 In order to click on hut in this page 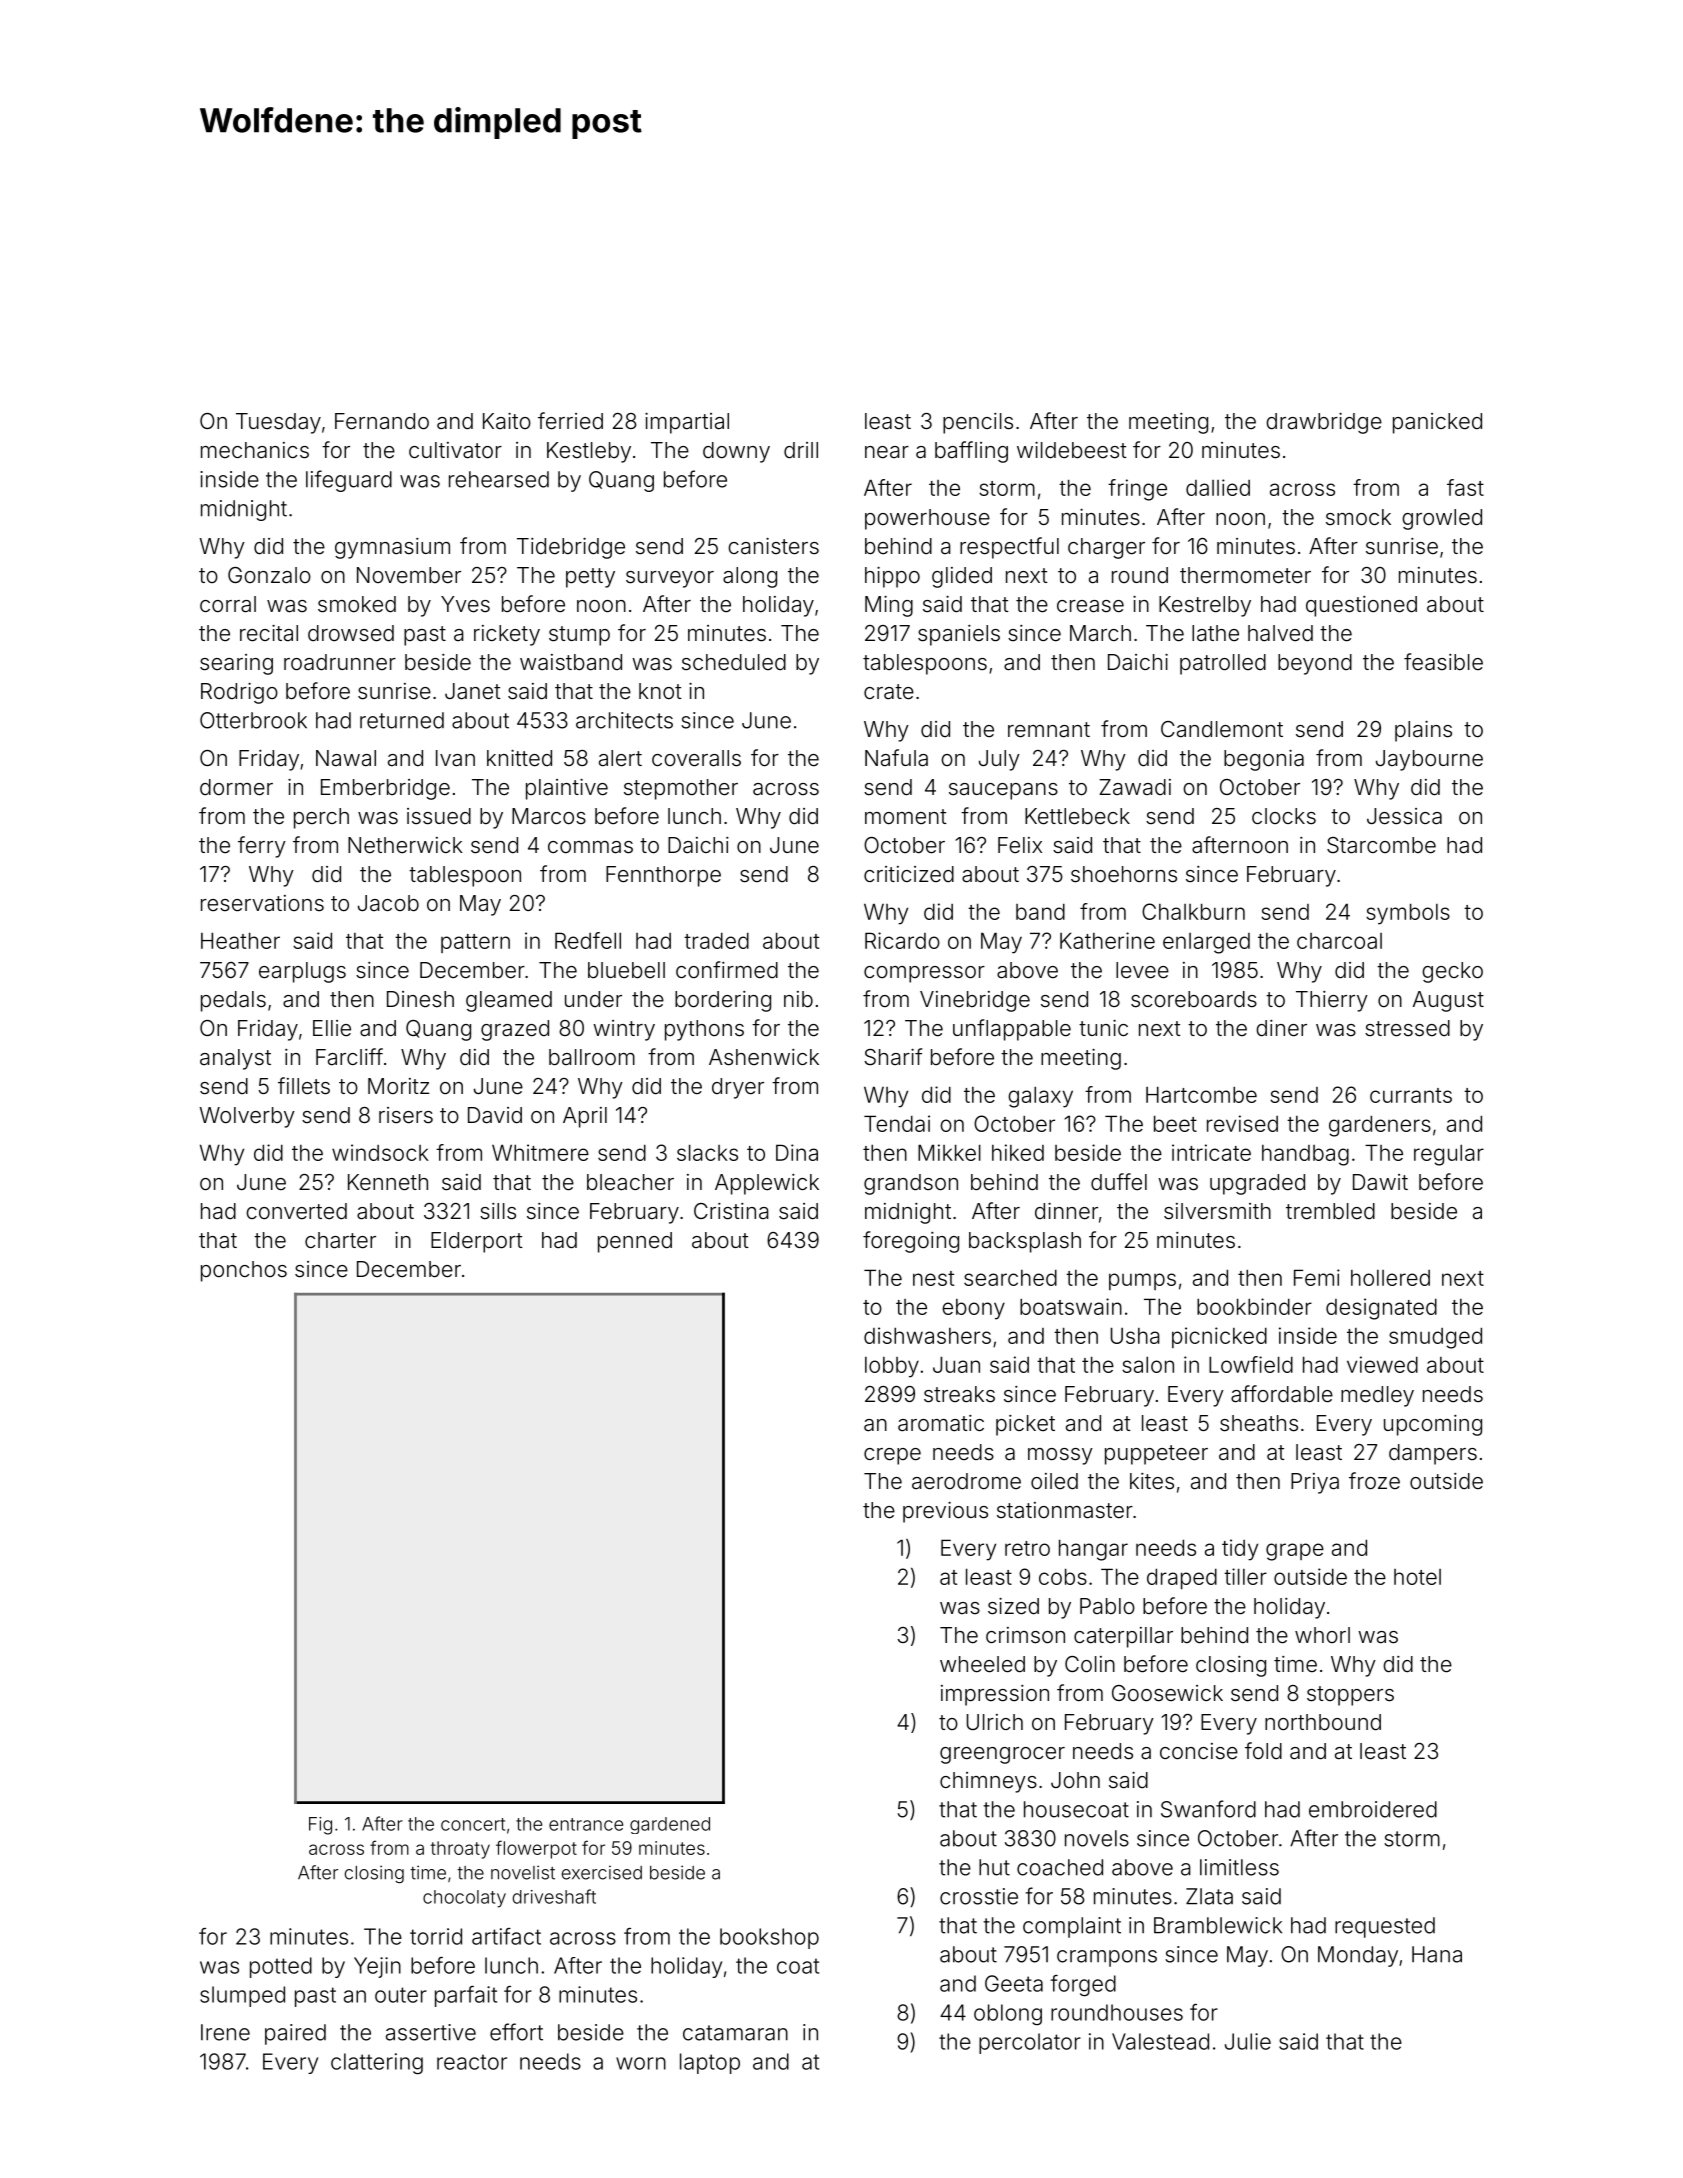, I will do `click(994, 1867)`.
